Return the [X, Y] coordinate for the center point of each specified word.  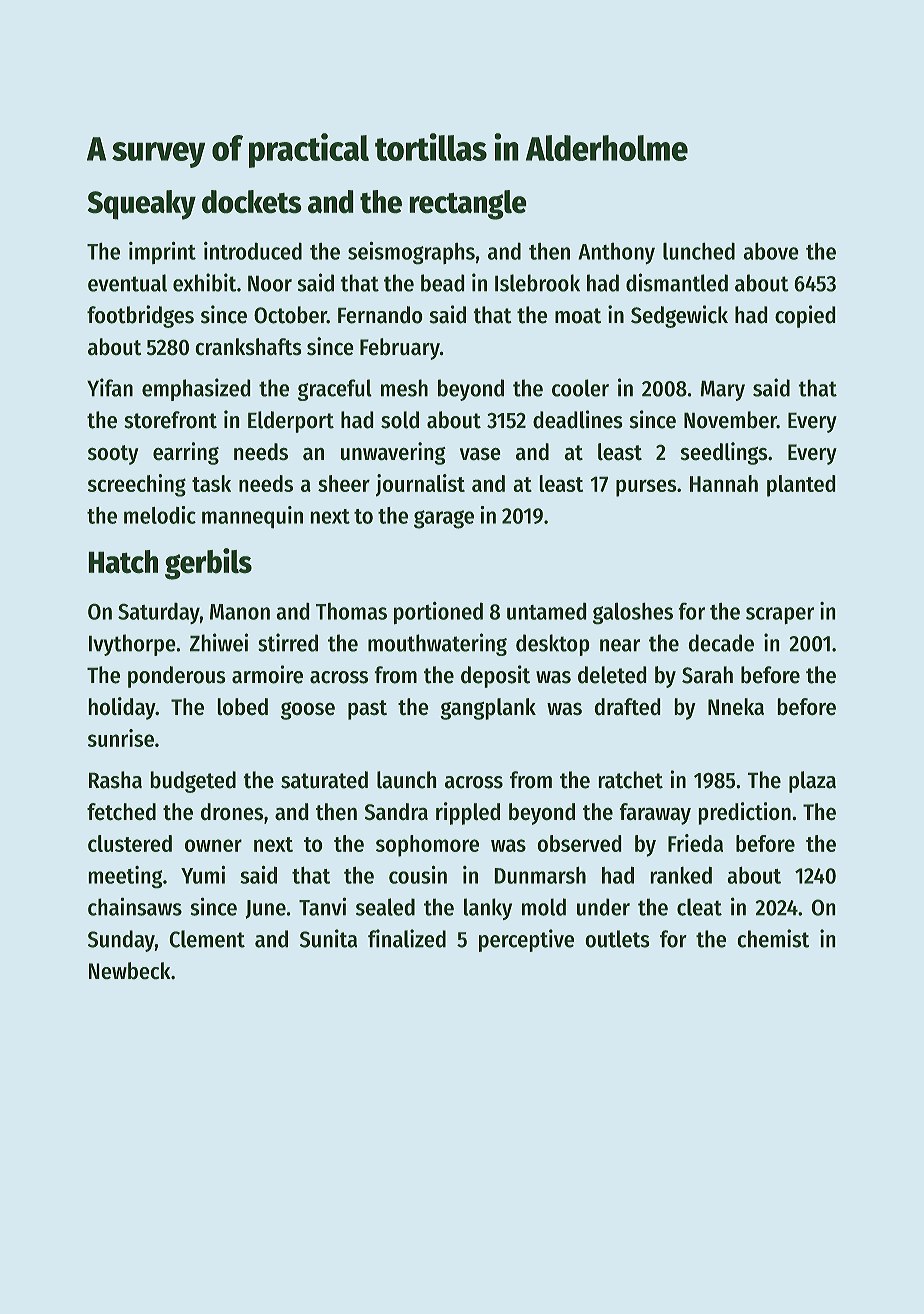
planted [801, 486]
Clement [207, 939]
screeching [137, 485]
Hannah [724, 483]
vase [480, 454]
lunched [699, 251]
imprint [162, 253]
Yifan [110, 387]
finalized [407, 938]
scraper [780, 615]
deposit [495, 676]
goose [308, 711]
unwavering [393, 453]
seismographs [411, 253]
